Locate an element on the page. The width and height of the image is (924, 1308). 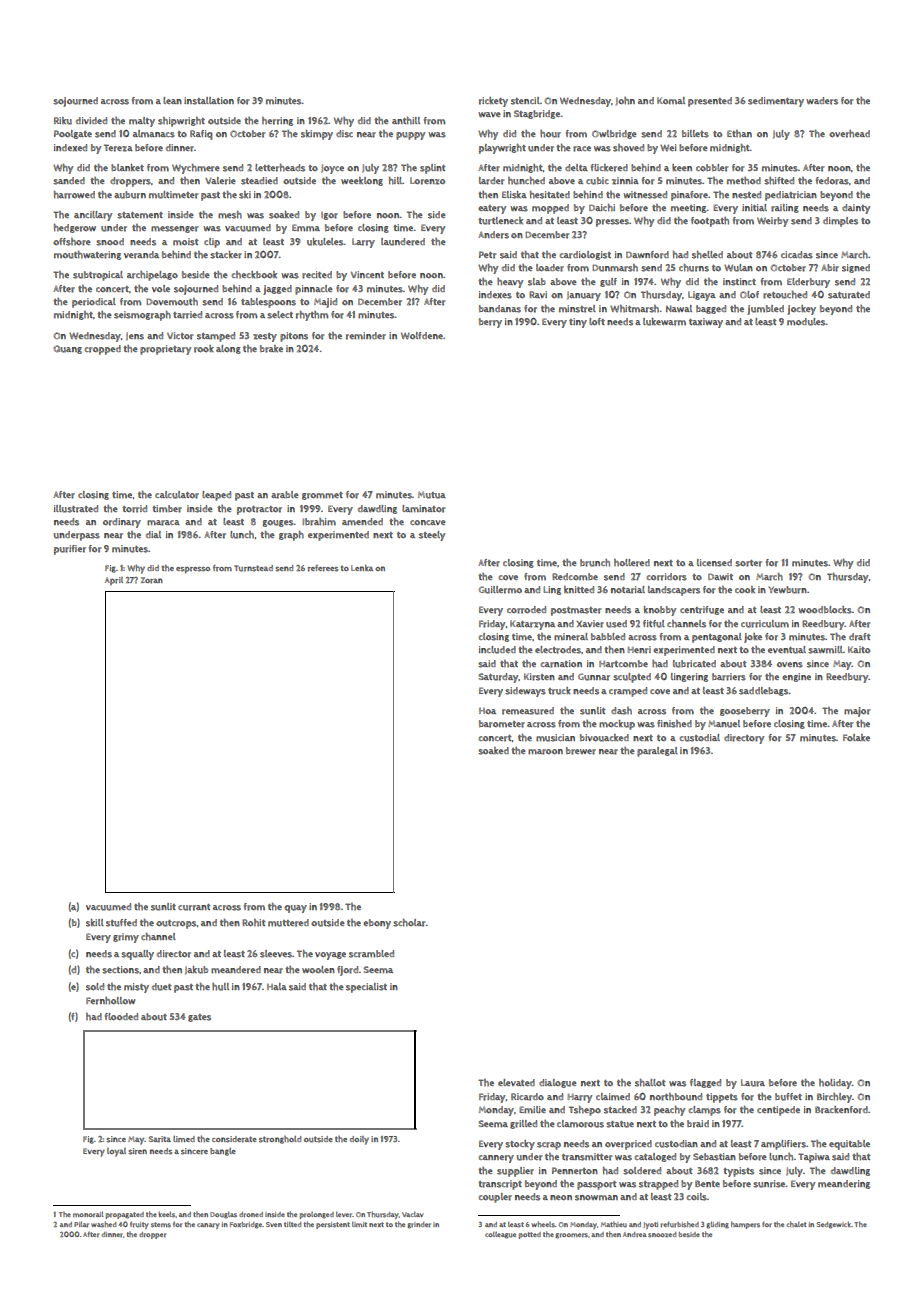
sedimentary is located at coordinates (776, 102).
